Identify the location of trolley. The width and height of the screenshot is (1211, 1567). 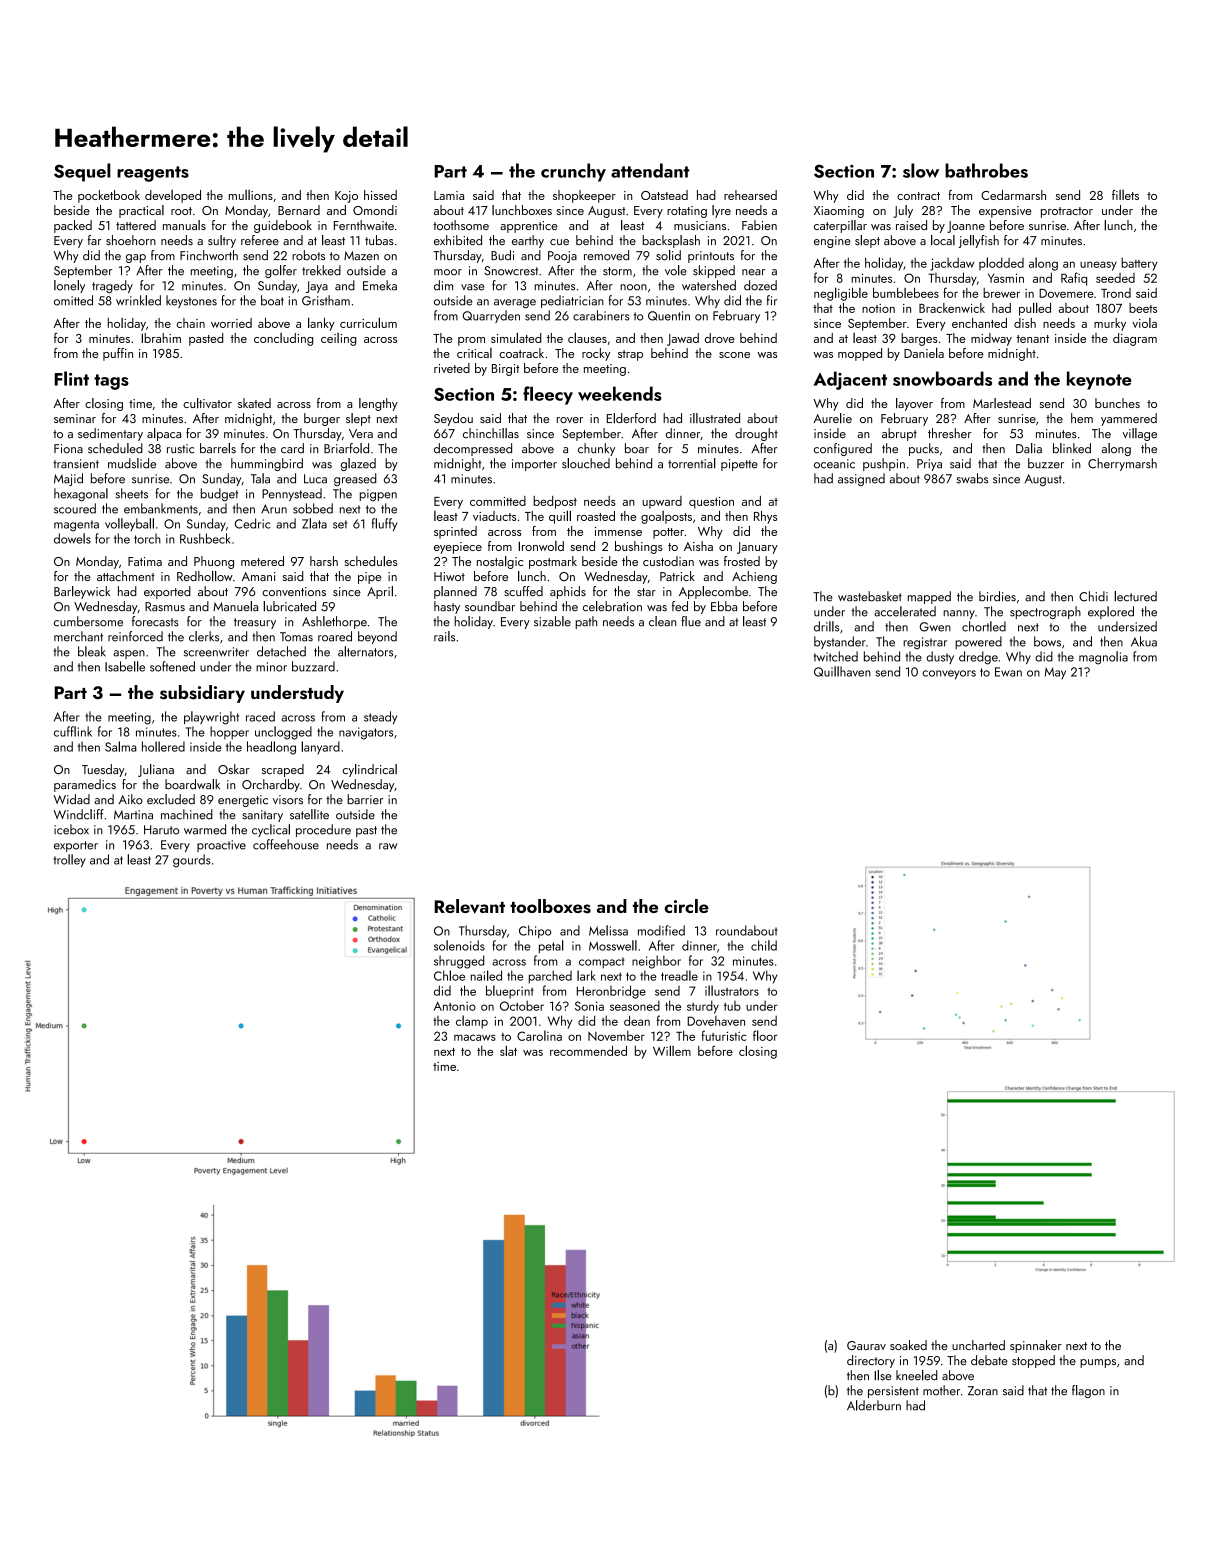
(69, 860).
